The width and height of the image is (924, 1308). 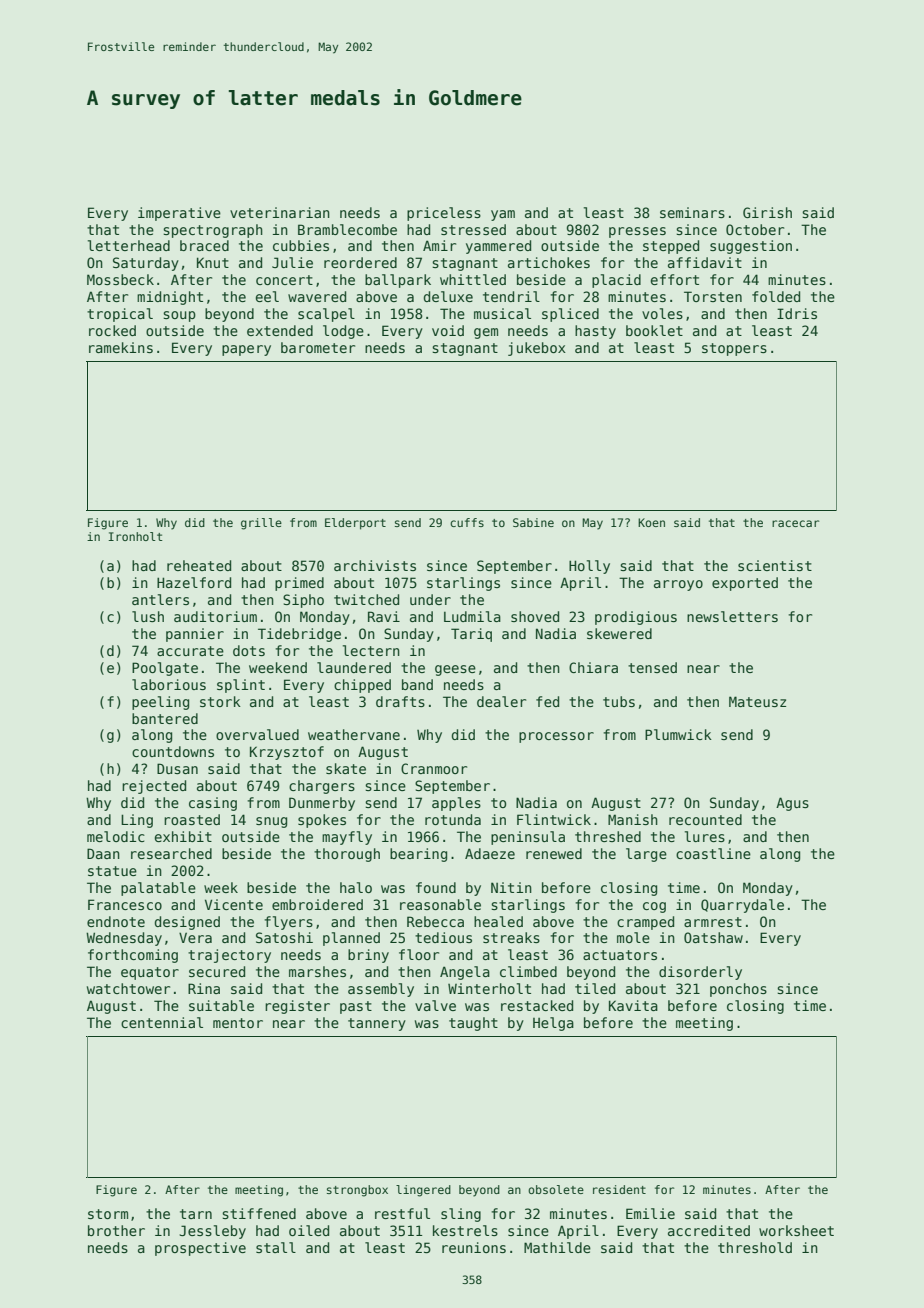 What do you see at coordinates (654, 907) in the image?
I see `cog` at bounding box center [654, 907].
